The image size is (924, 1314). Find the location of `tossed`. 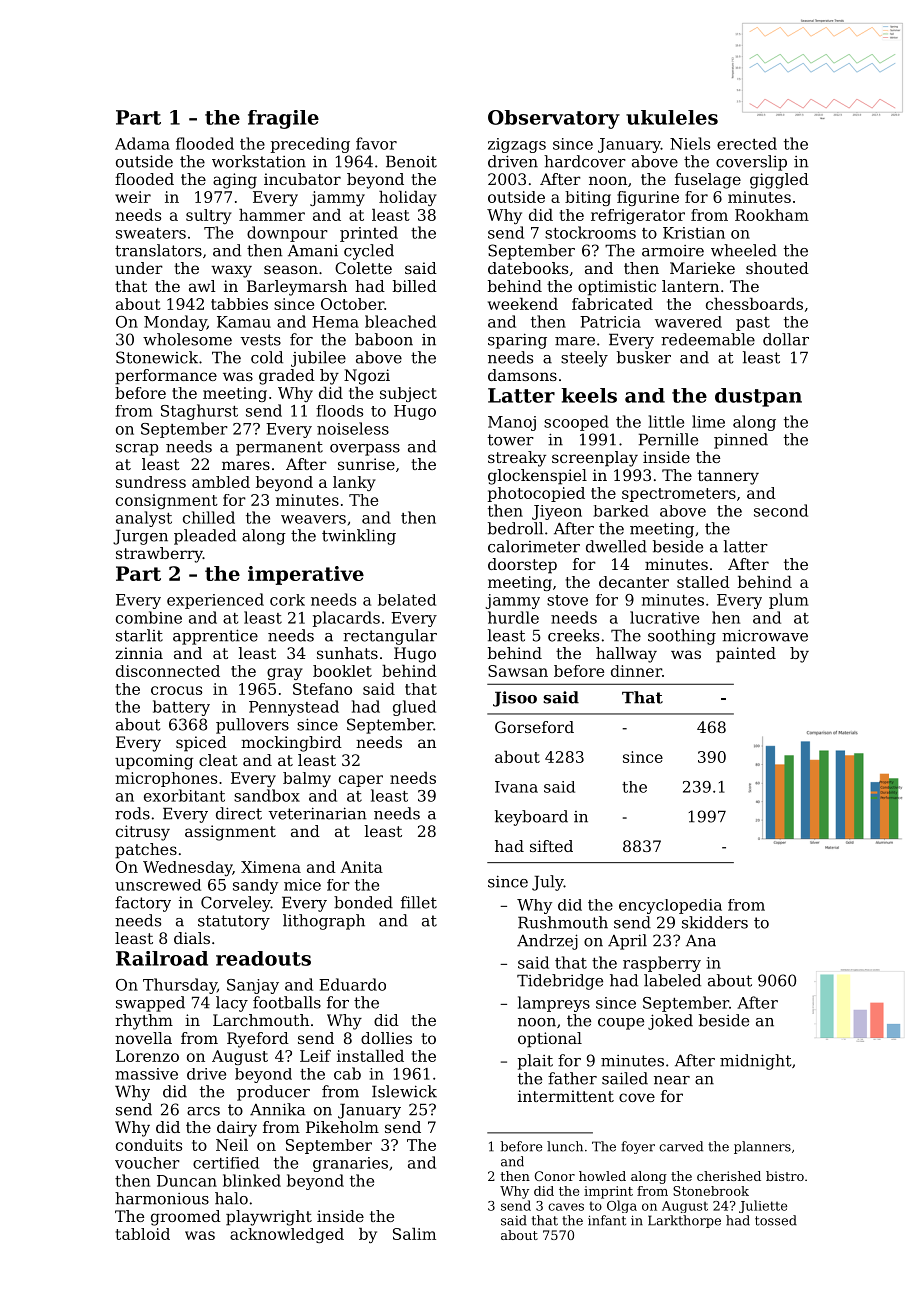

tossed is located at coordinates (776, 1220).
